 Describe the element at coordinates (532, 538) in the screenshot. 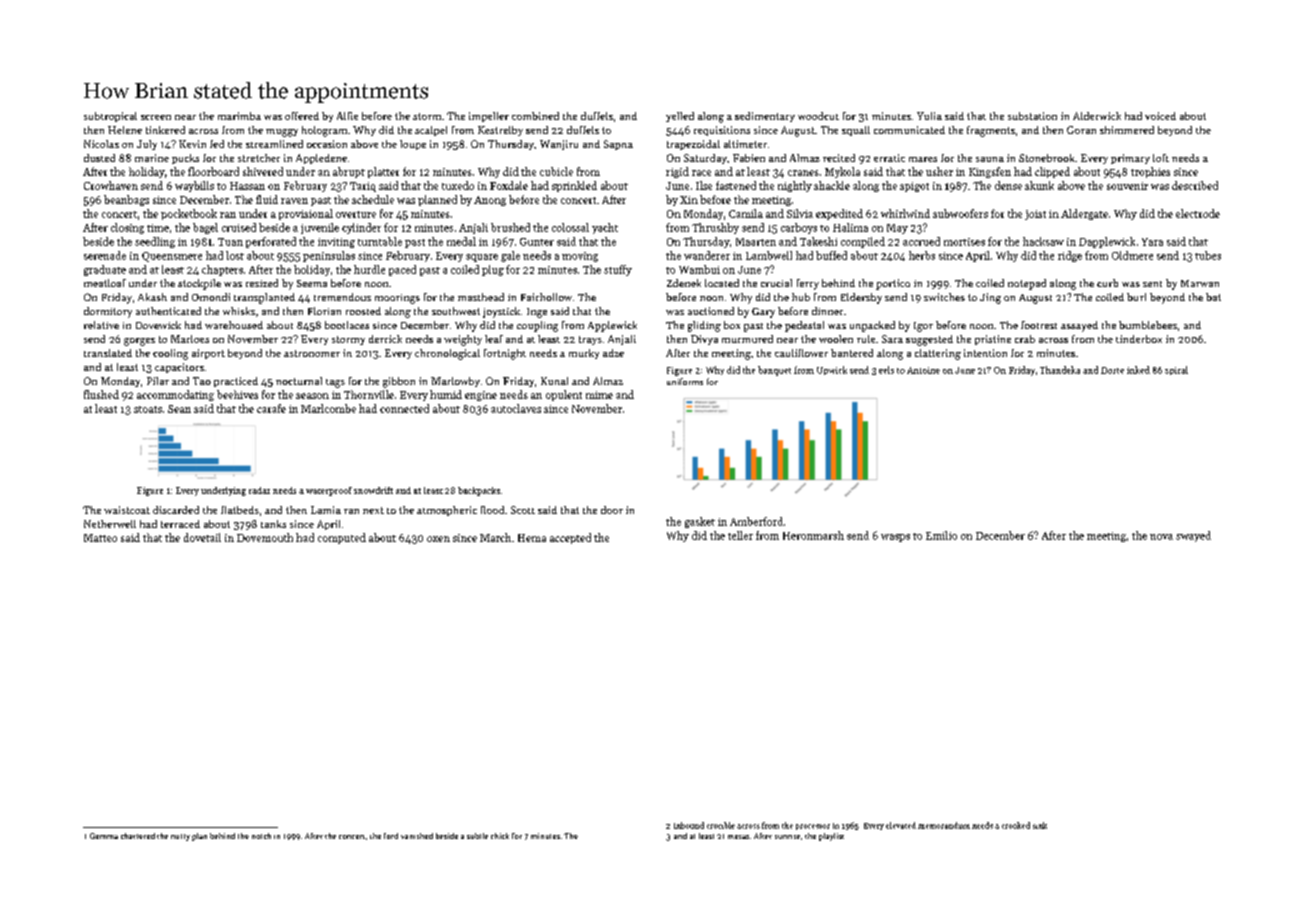

I see `Hema` at that location.
